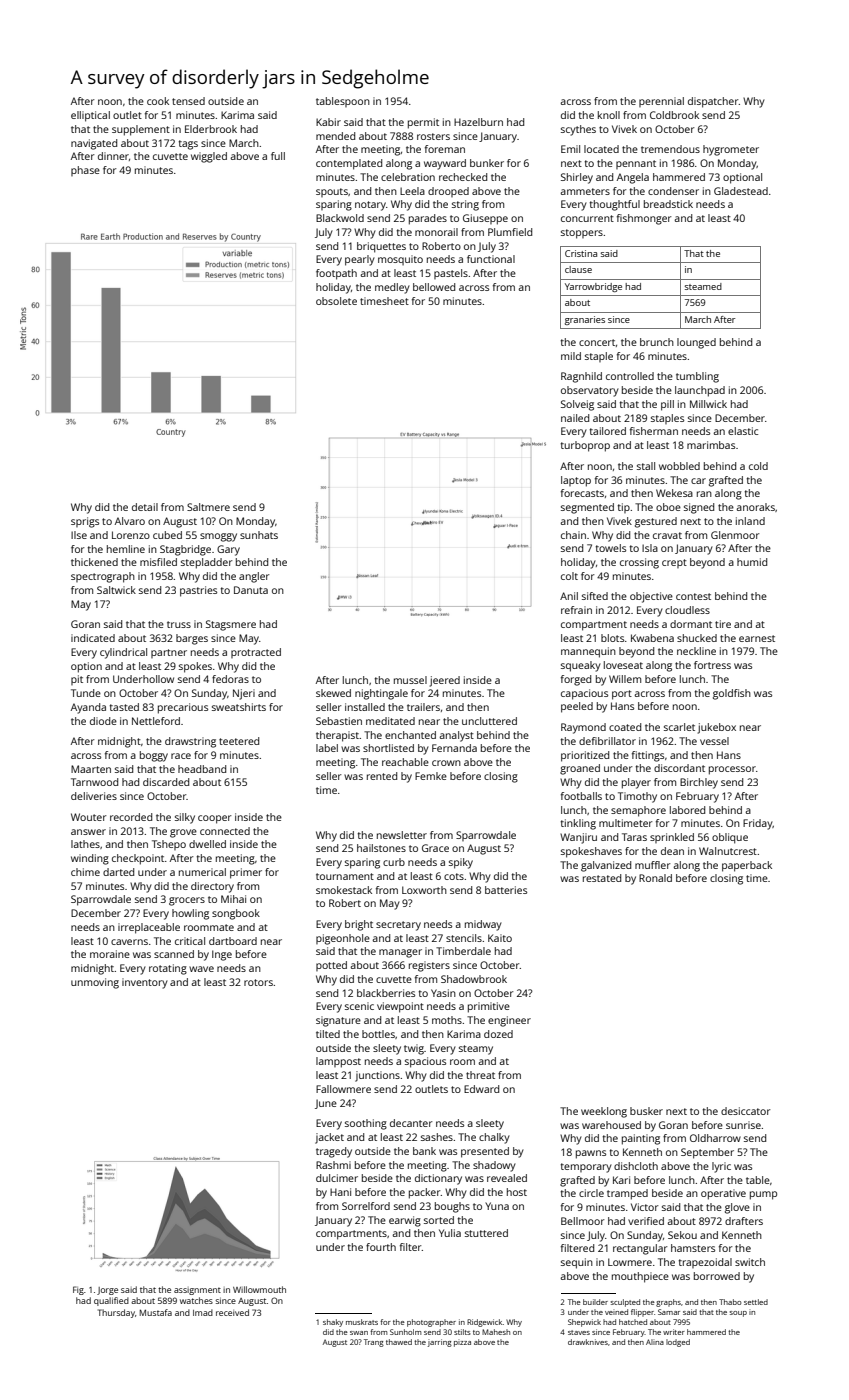 This document has height=1400, width=849. Describe the element at coordinates (732, 770) in the document. I see `processor` at that location.
